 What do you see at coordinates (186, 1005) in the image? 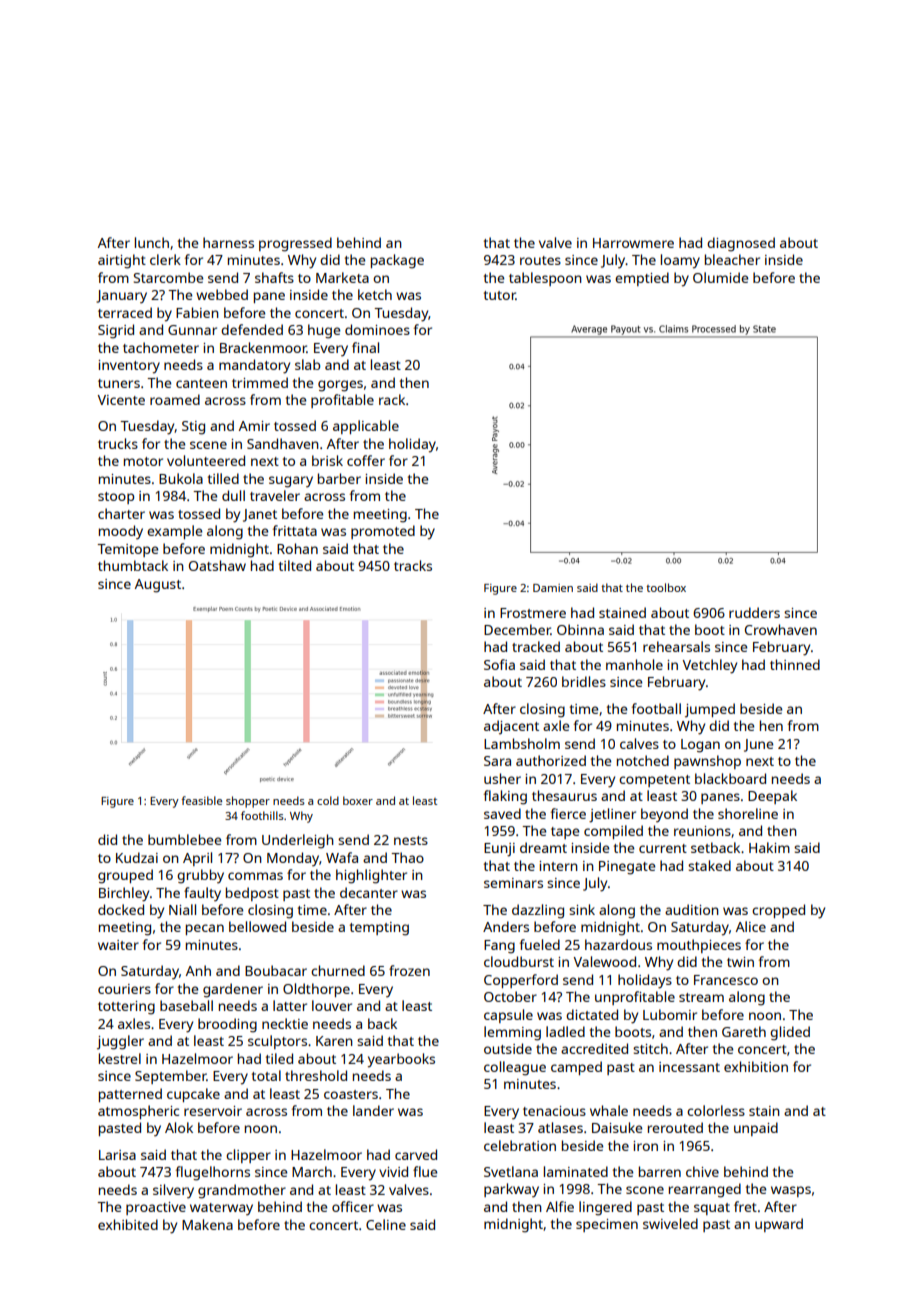
I see `baseball` at bounding box center [186, 1005].
